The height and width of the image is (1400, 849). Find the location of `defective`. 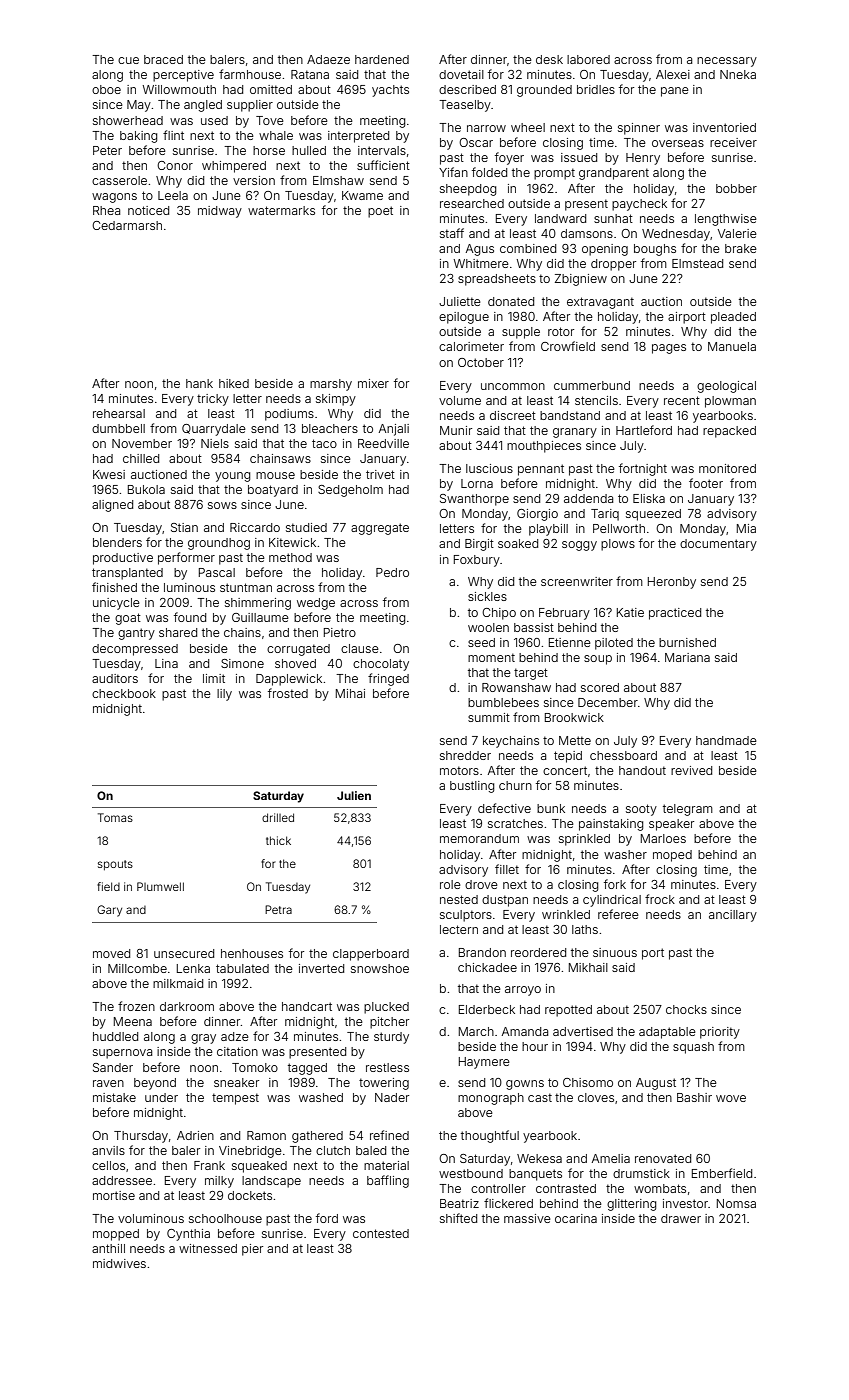

defective is located at coordinates (504, 808).
